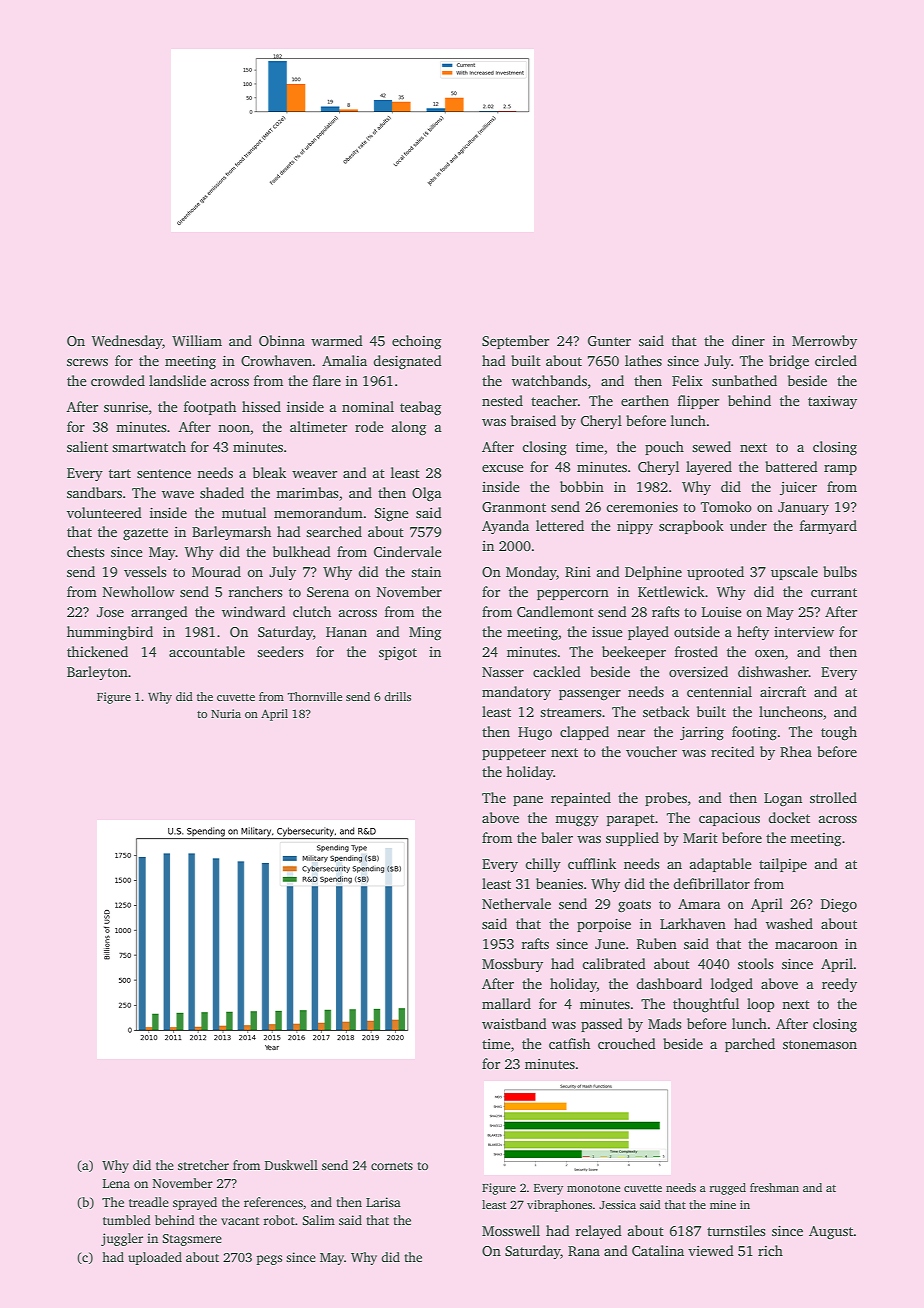  I want to click on Gunter, so click(609, 341).
